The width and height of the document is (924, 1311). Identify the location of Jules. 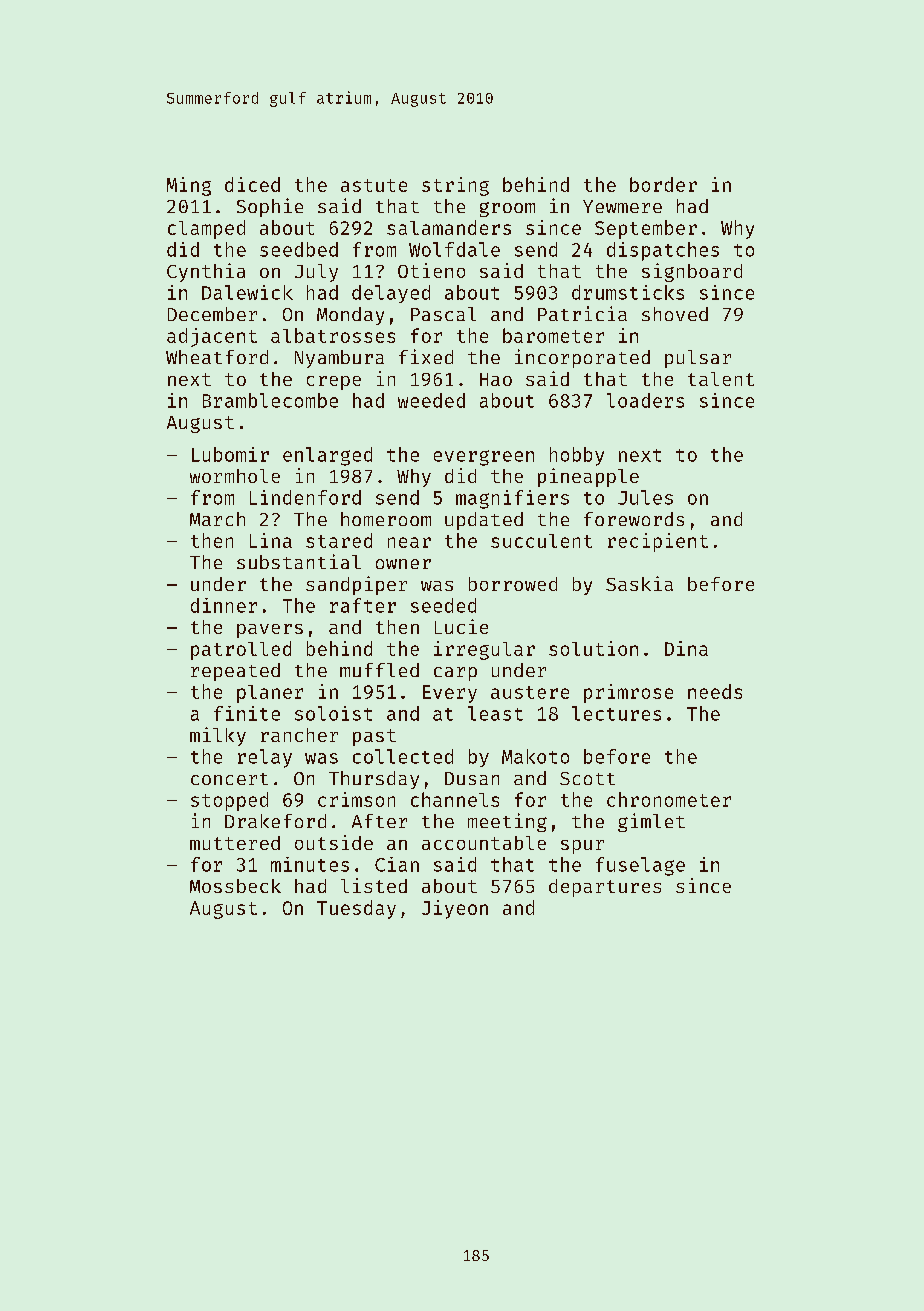
(645, 497).
